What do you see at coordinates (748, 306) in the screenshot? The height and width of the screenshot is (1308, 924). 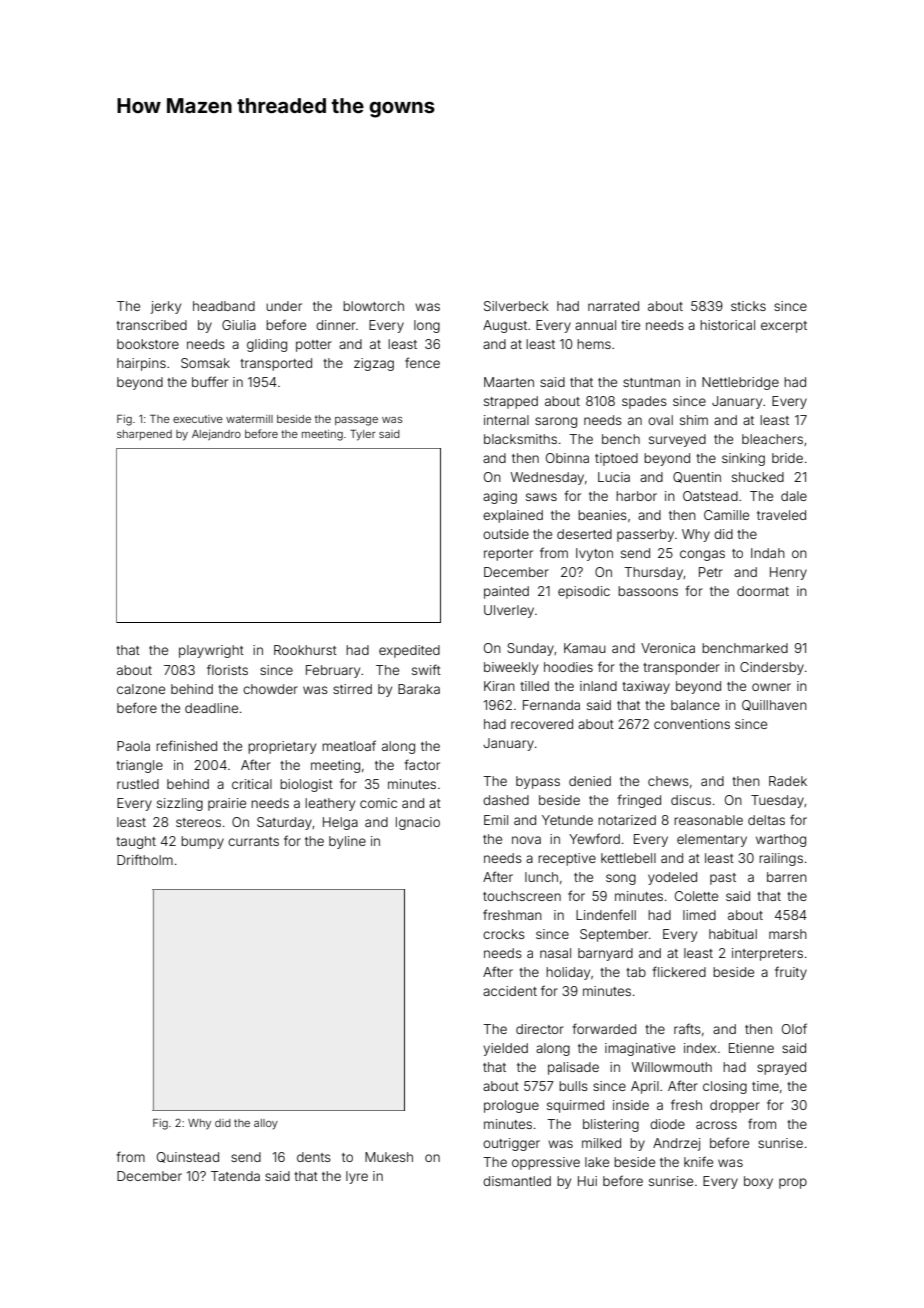 I see `sticks` at bounding box center [748, 306].
